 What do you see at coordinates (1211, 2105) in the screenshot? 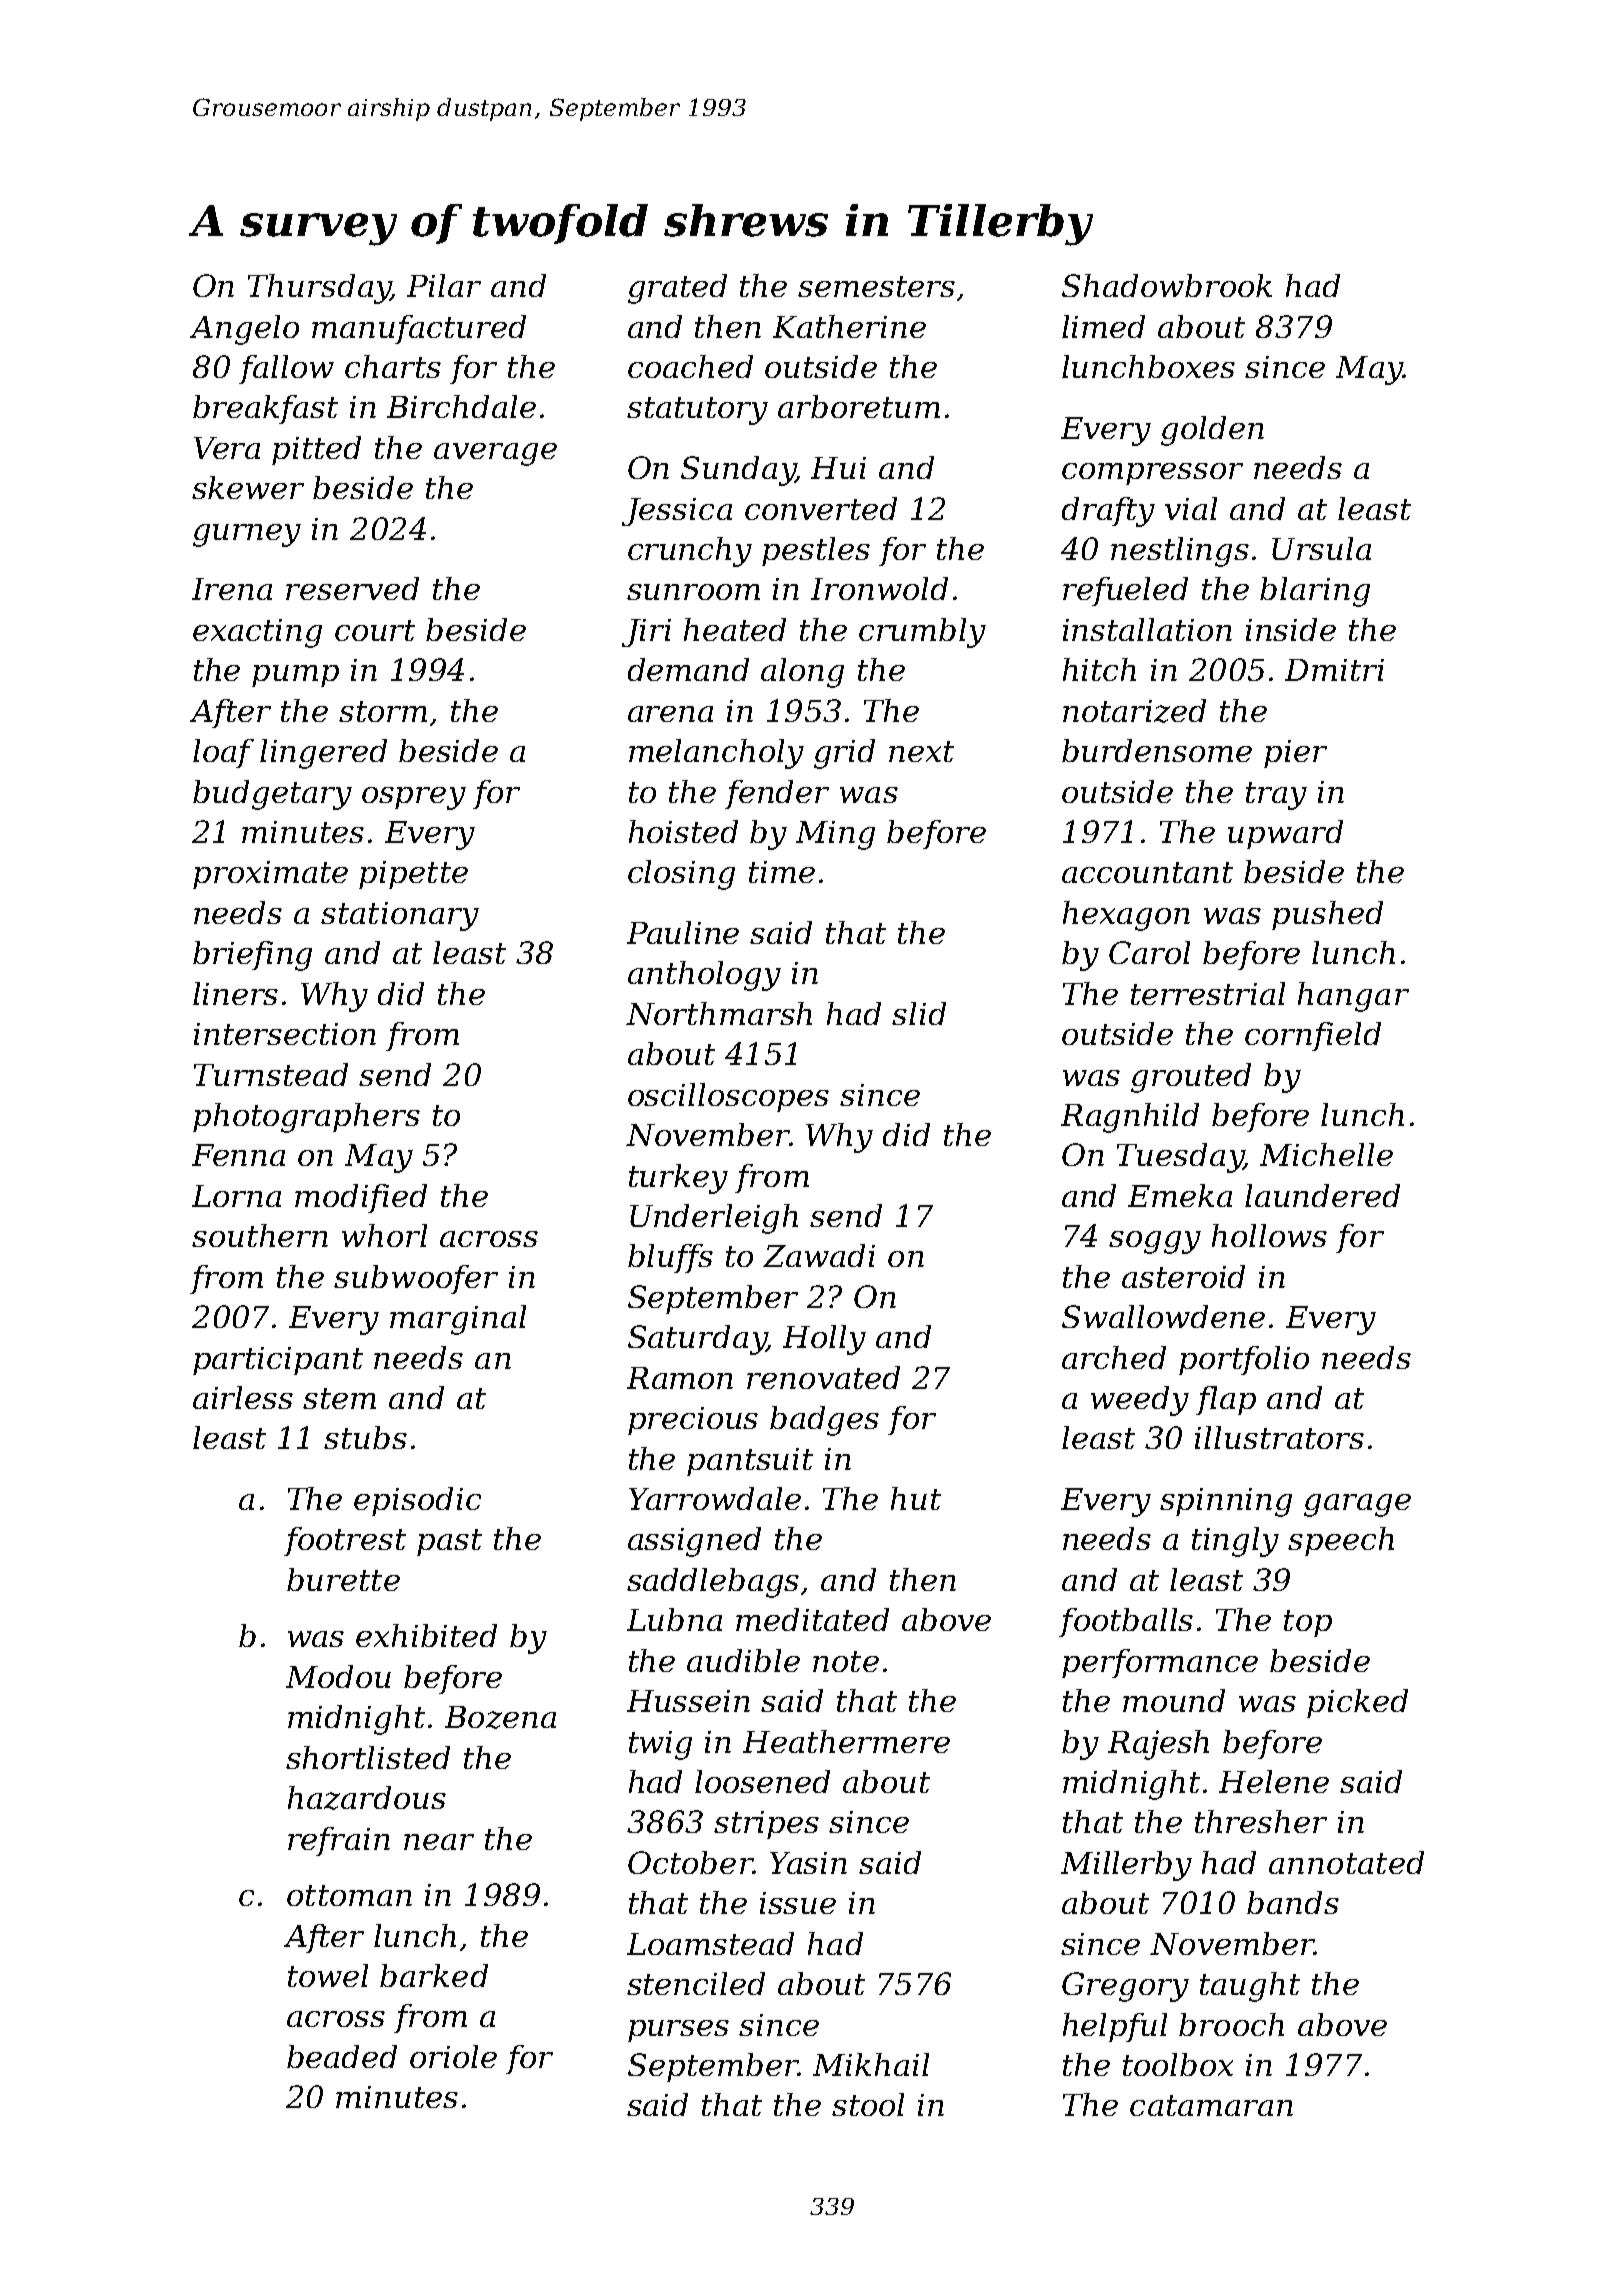
I see `catamaran` at bounding box center [1211, 2105].
